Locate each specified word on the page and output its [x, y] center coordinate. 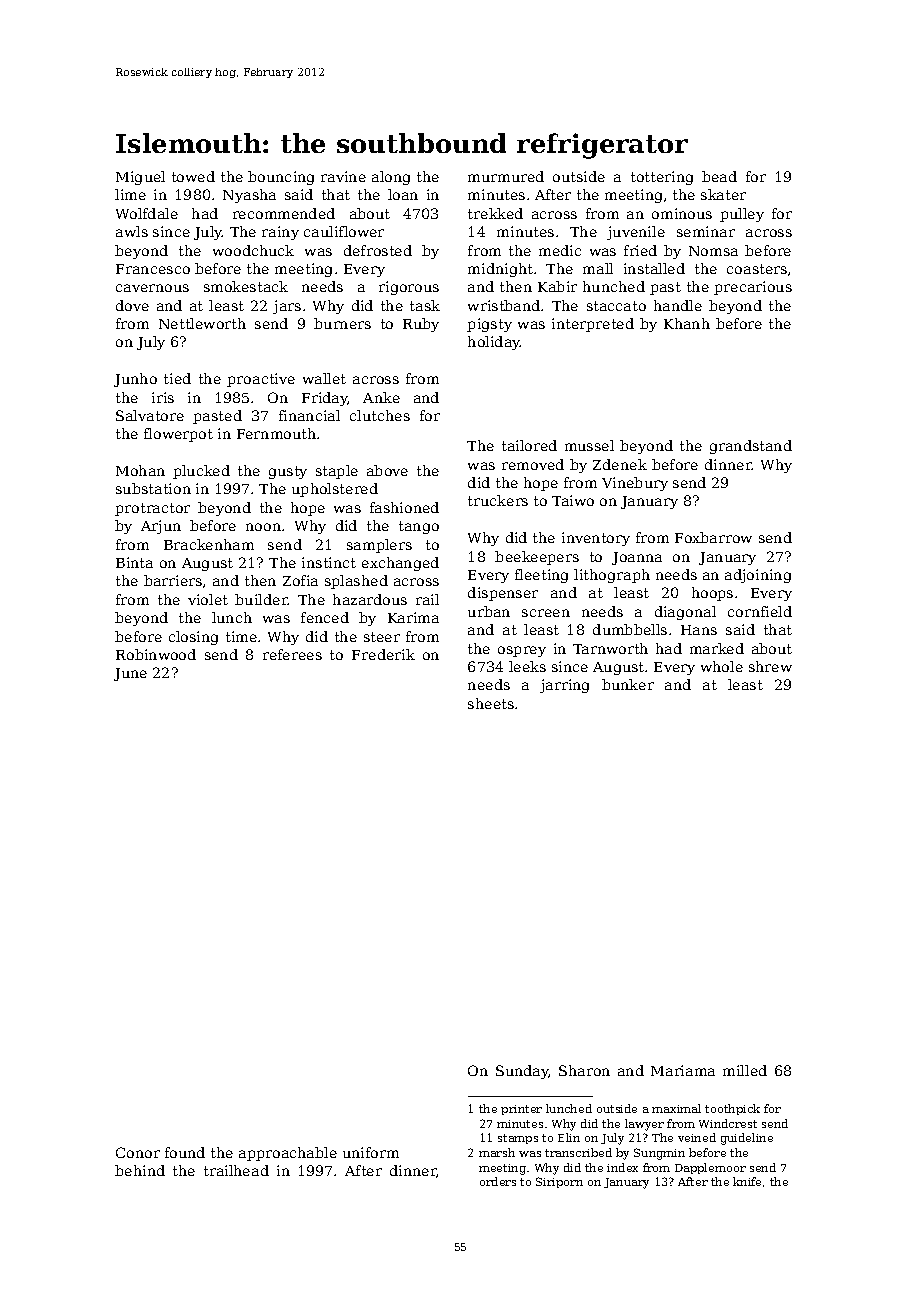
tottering [662, 178]
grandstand [751, 447]
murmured [506, 176]
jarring [564, 686]
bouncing [281, 178]
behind [140, 1170]
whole [722, 666]
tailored [529, 445]
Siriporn [559, 1182]
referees [292, 654]
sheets [491, 703]
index [622, 1167]
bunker [628, 684]
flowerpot [178, 435]
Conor [138, 1152]
